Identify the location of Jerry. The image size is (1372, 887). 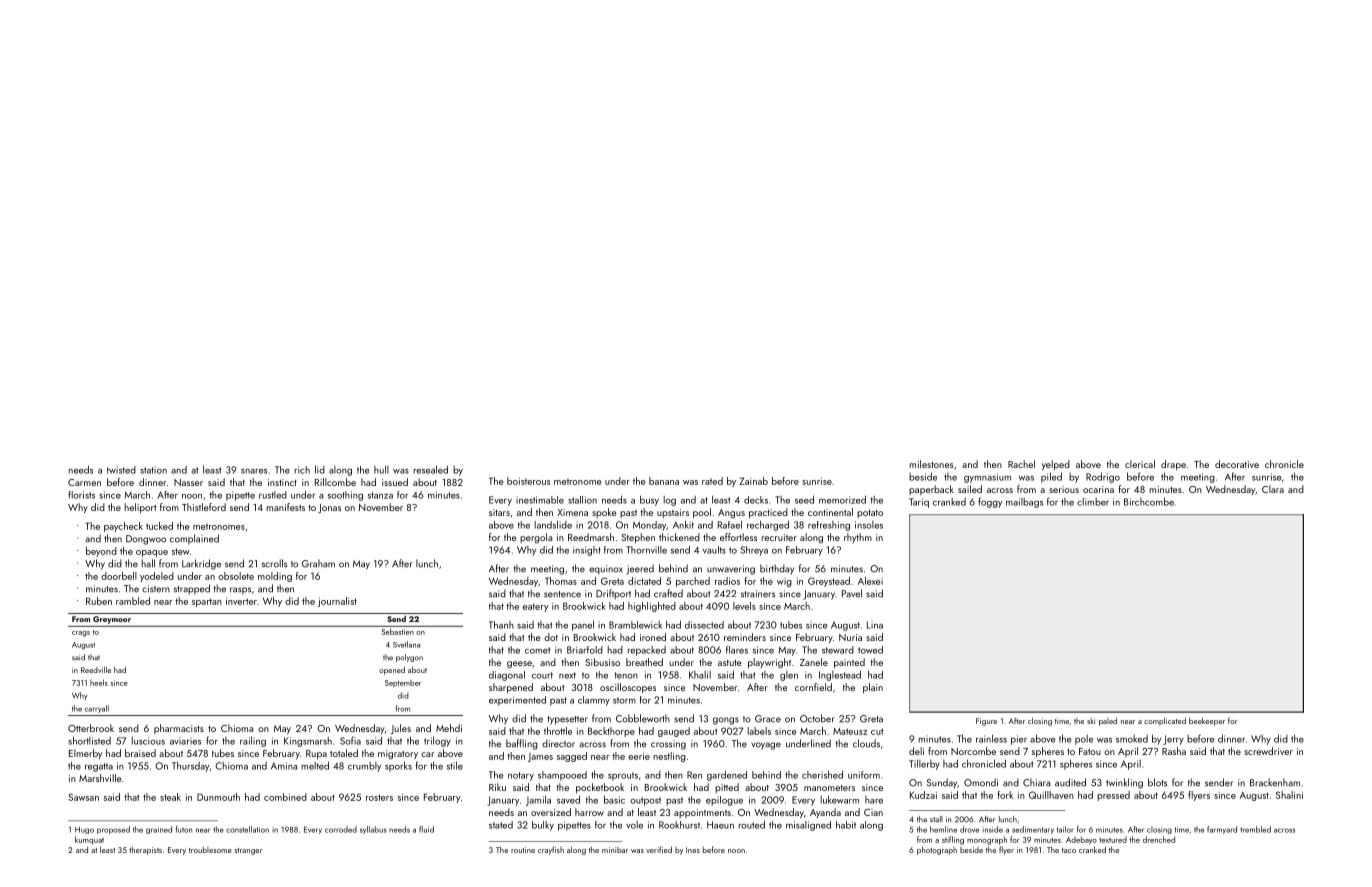
(1173, 740).
